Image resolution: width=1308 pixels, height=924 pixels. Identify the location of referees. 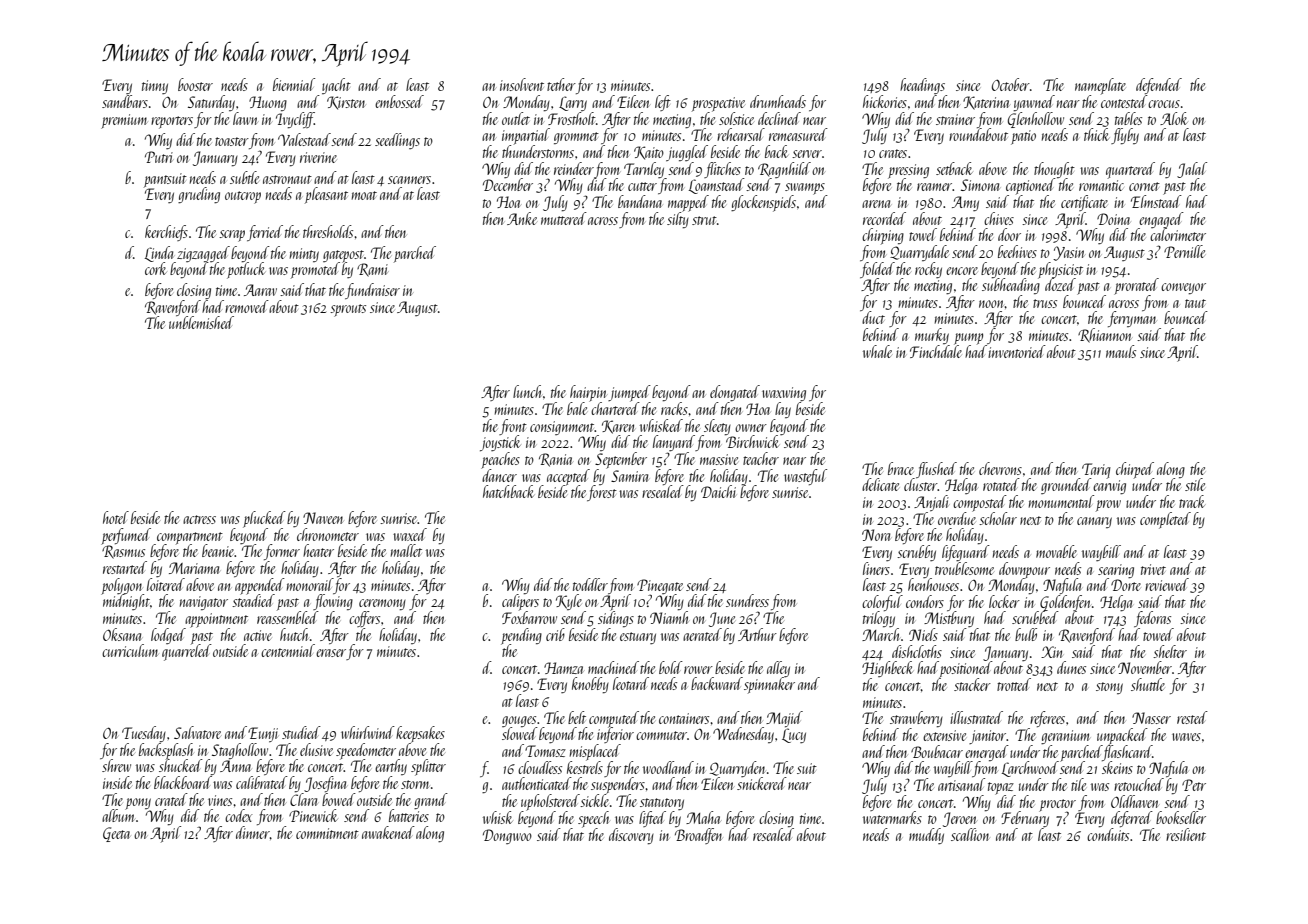
(1047, 719).
